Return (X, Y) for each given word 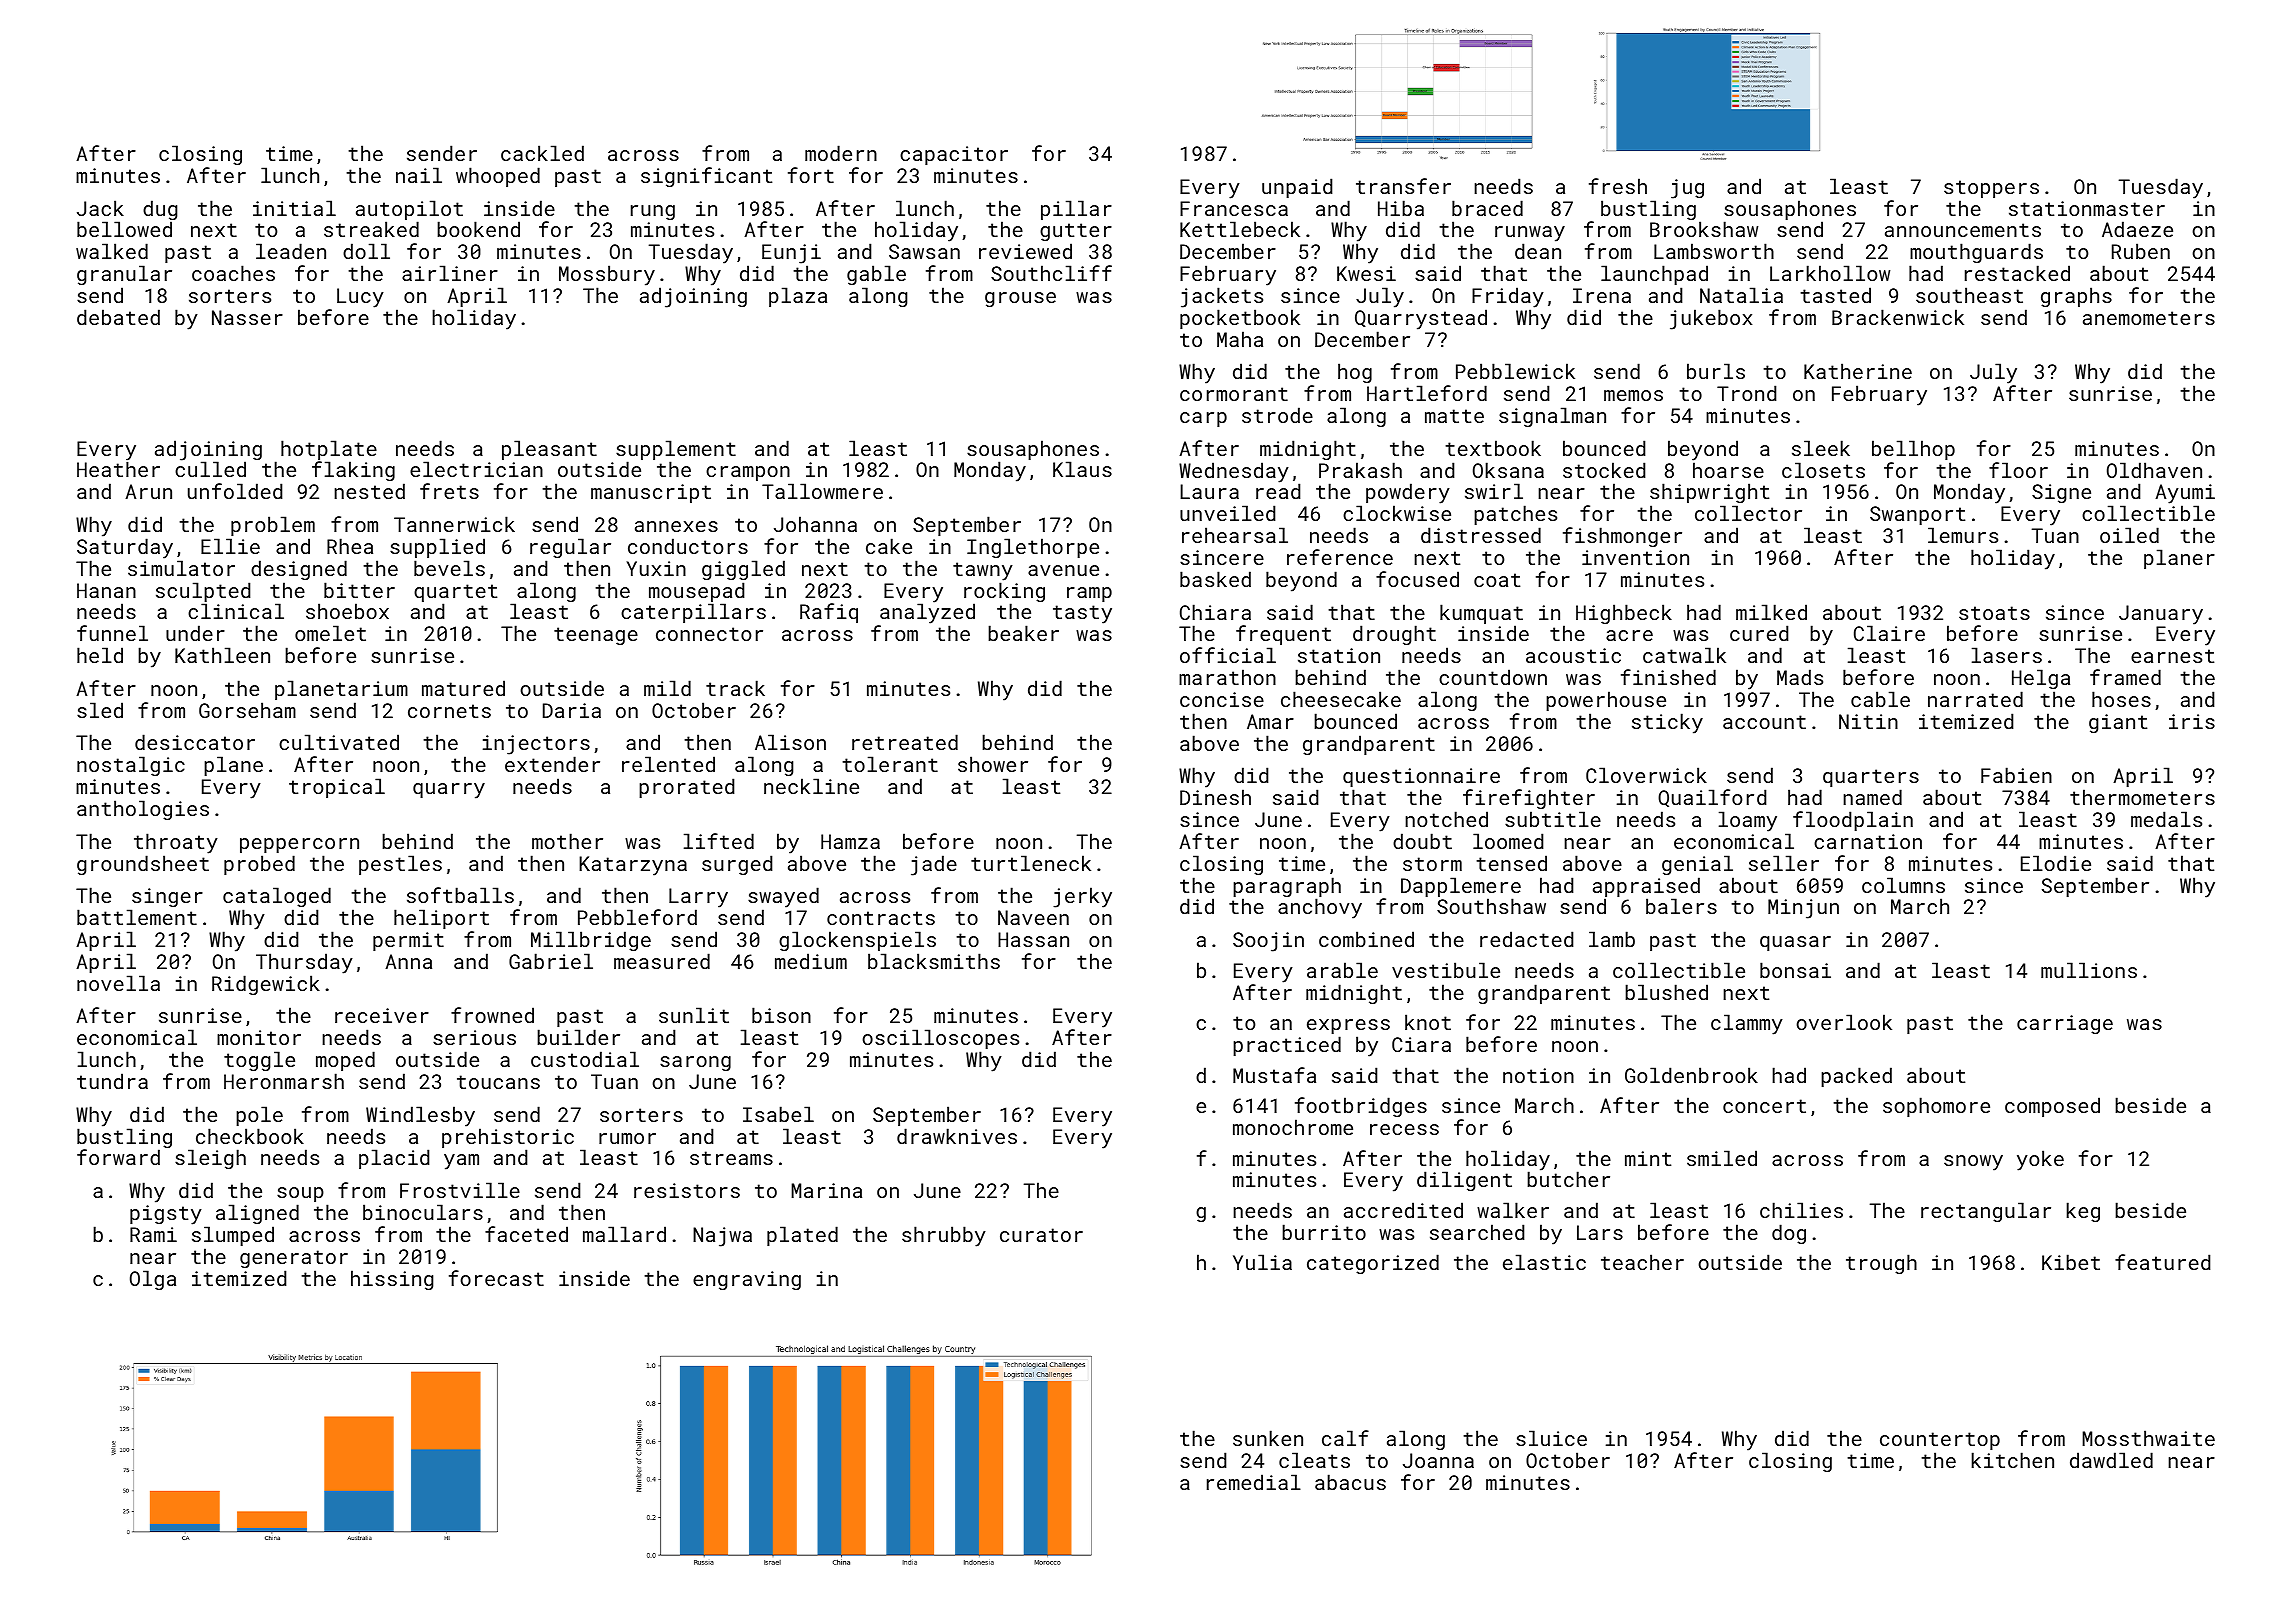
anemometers (2149, 318)
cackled (542, 153)
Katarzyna (633, 866)
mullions (2089, 970)
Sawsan (924, 251)
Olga (153, 1280)
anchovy (1320, 908)
